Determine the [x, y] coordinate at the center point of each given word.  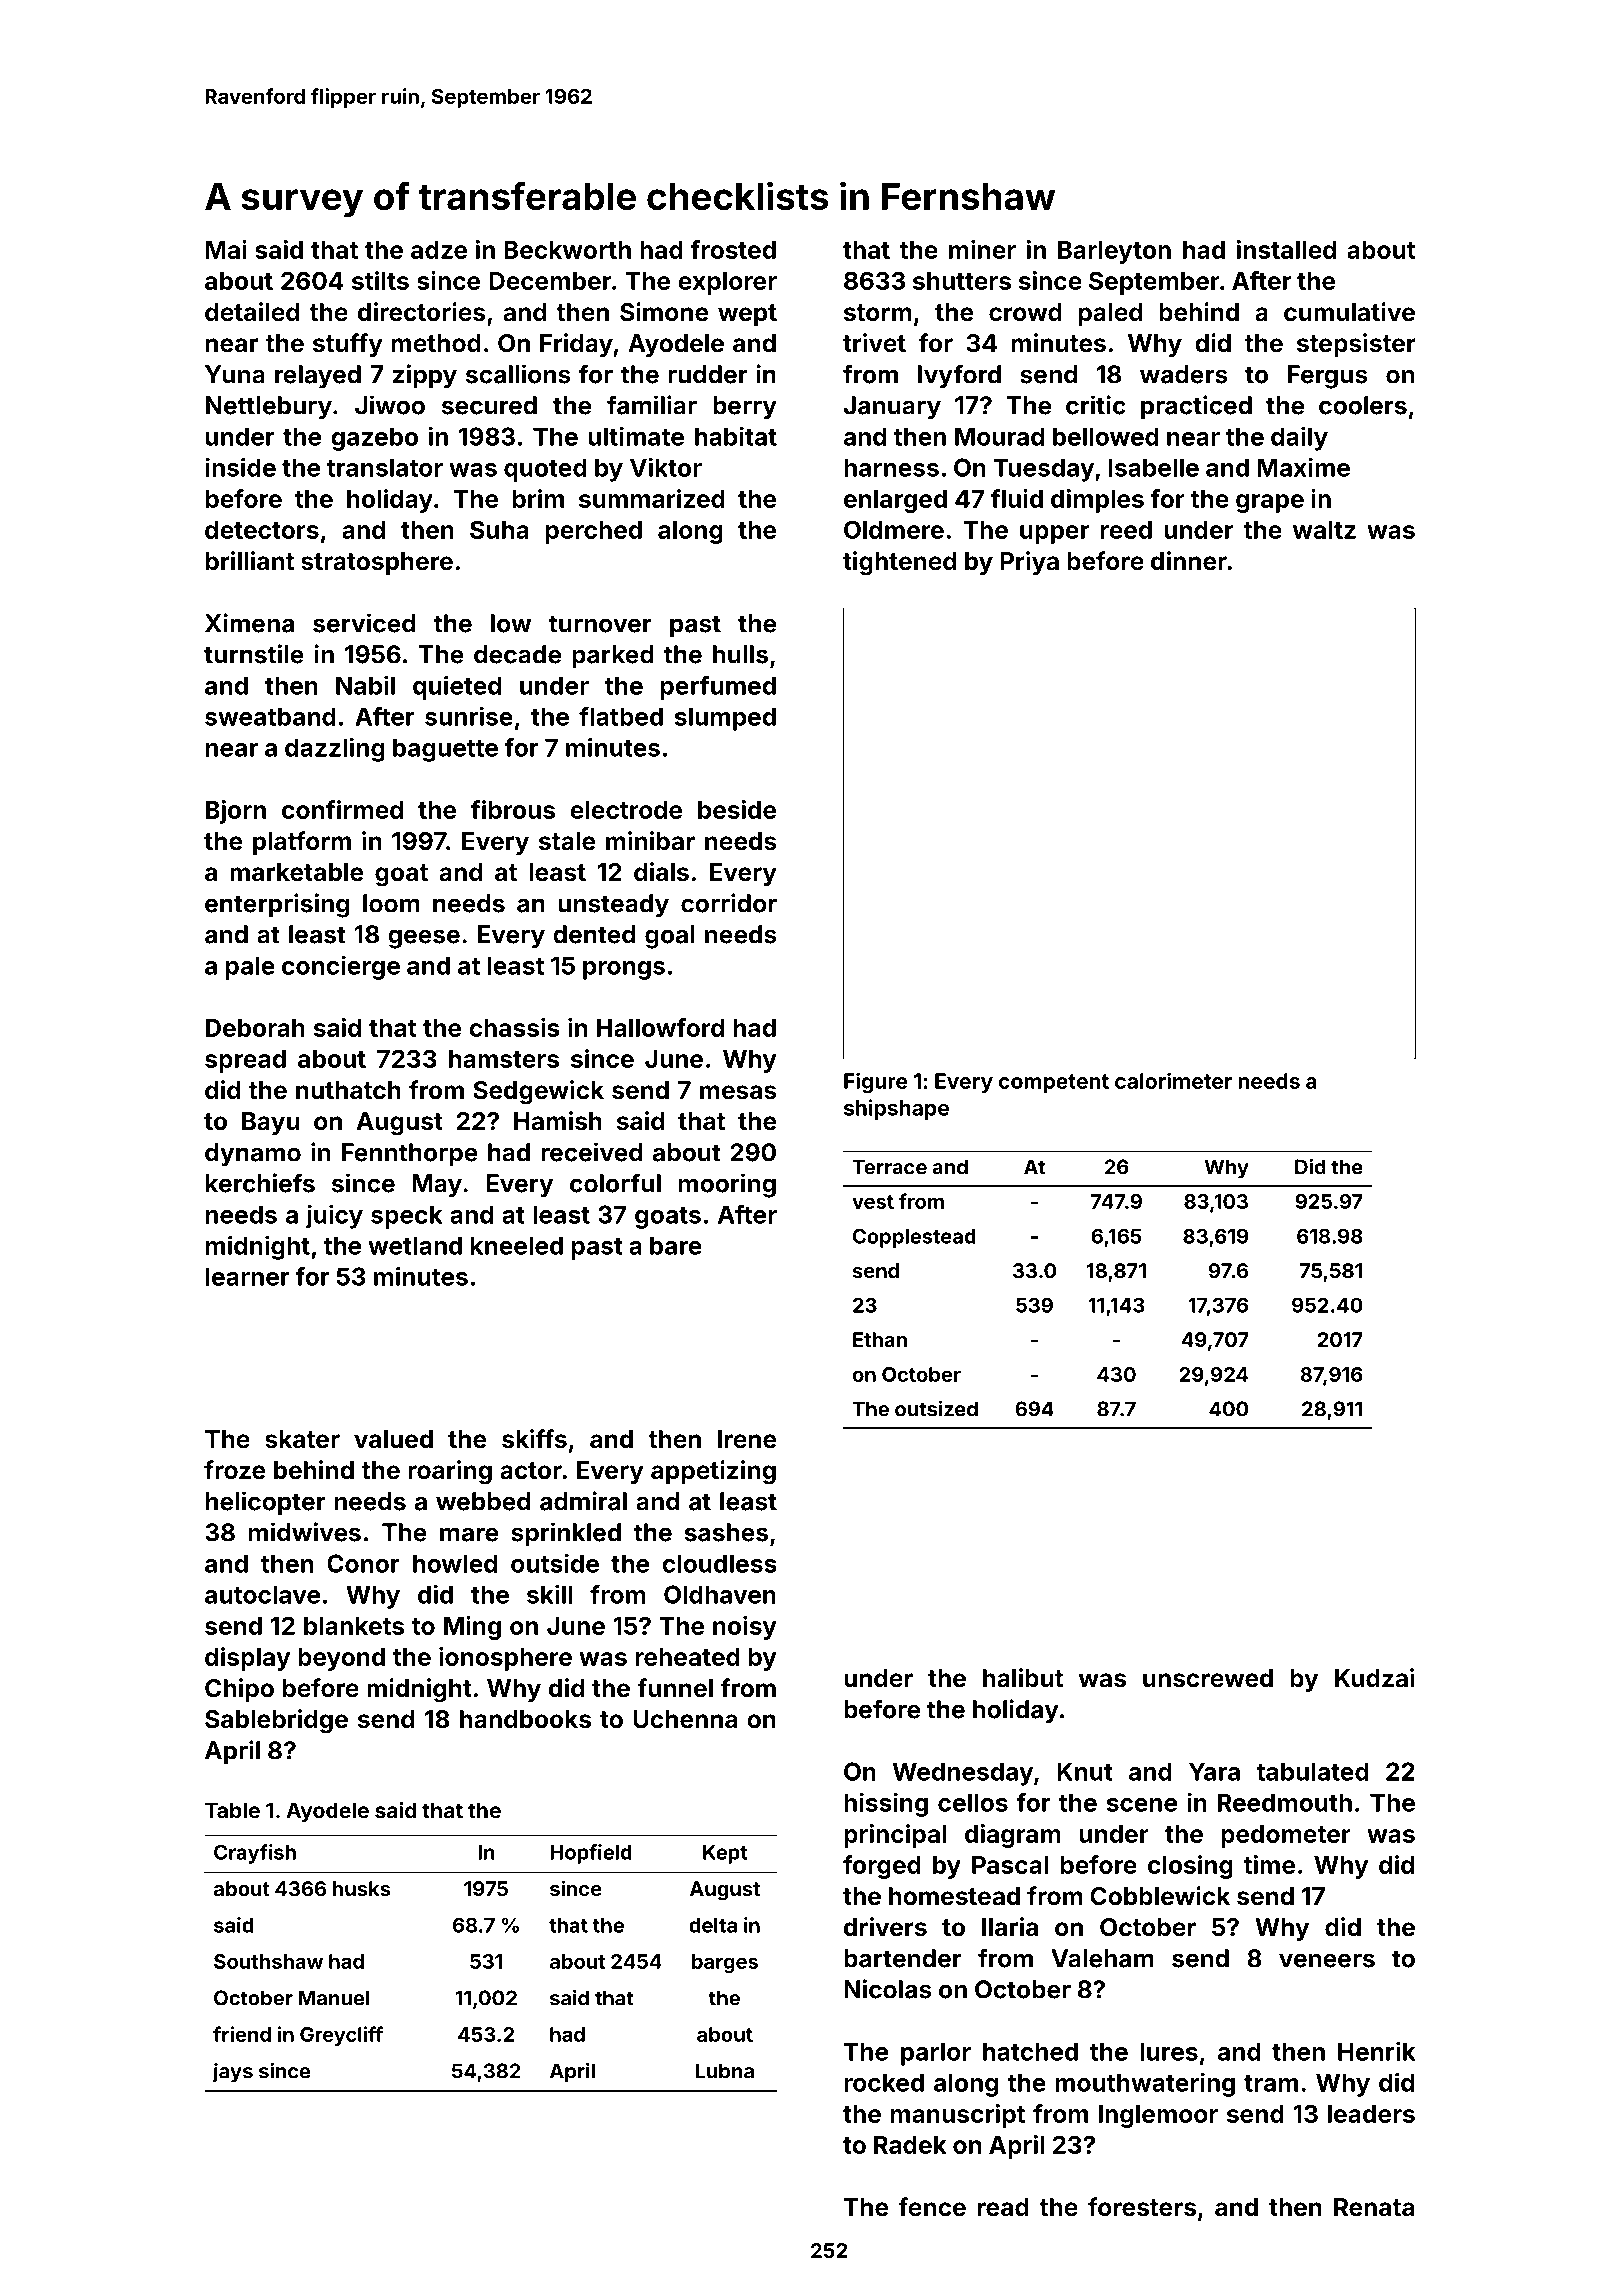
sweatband [270, 716]
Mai [226, 249]
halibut [1023, 1677]
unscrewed [1208, 1678]
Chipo [239, 1690]
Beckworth [567, 250]
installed [1286, 249]
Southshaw [268, 1961]
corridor [729, 903]
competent [1054, 1083]
